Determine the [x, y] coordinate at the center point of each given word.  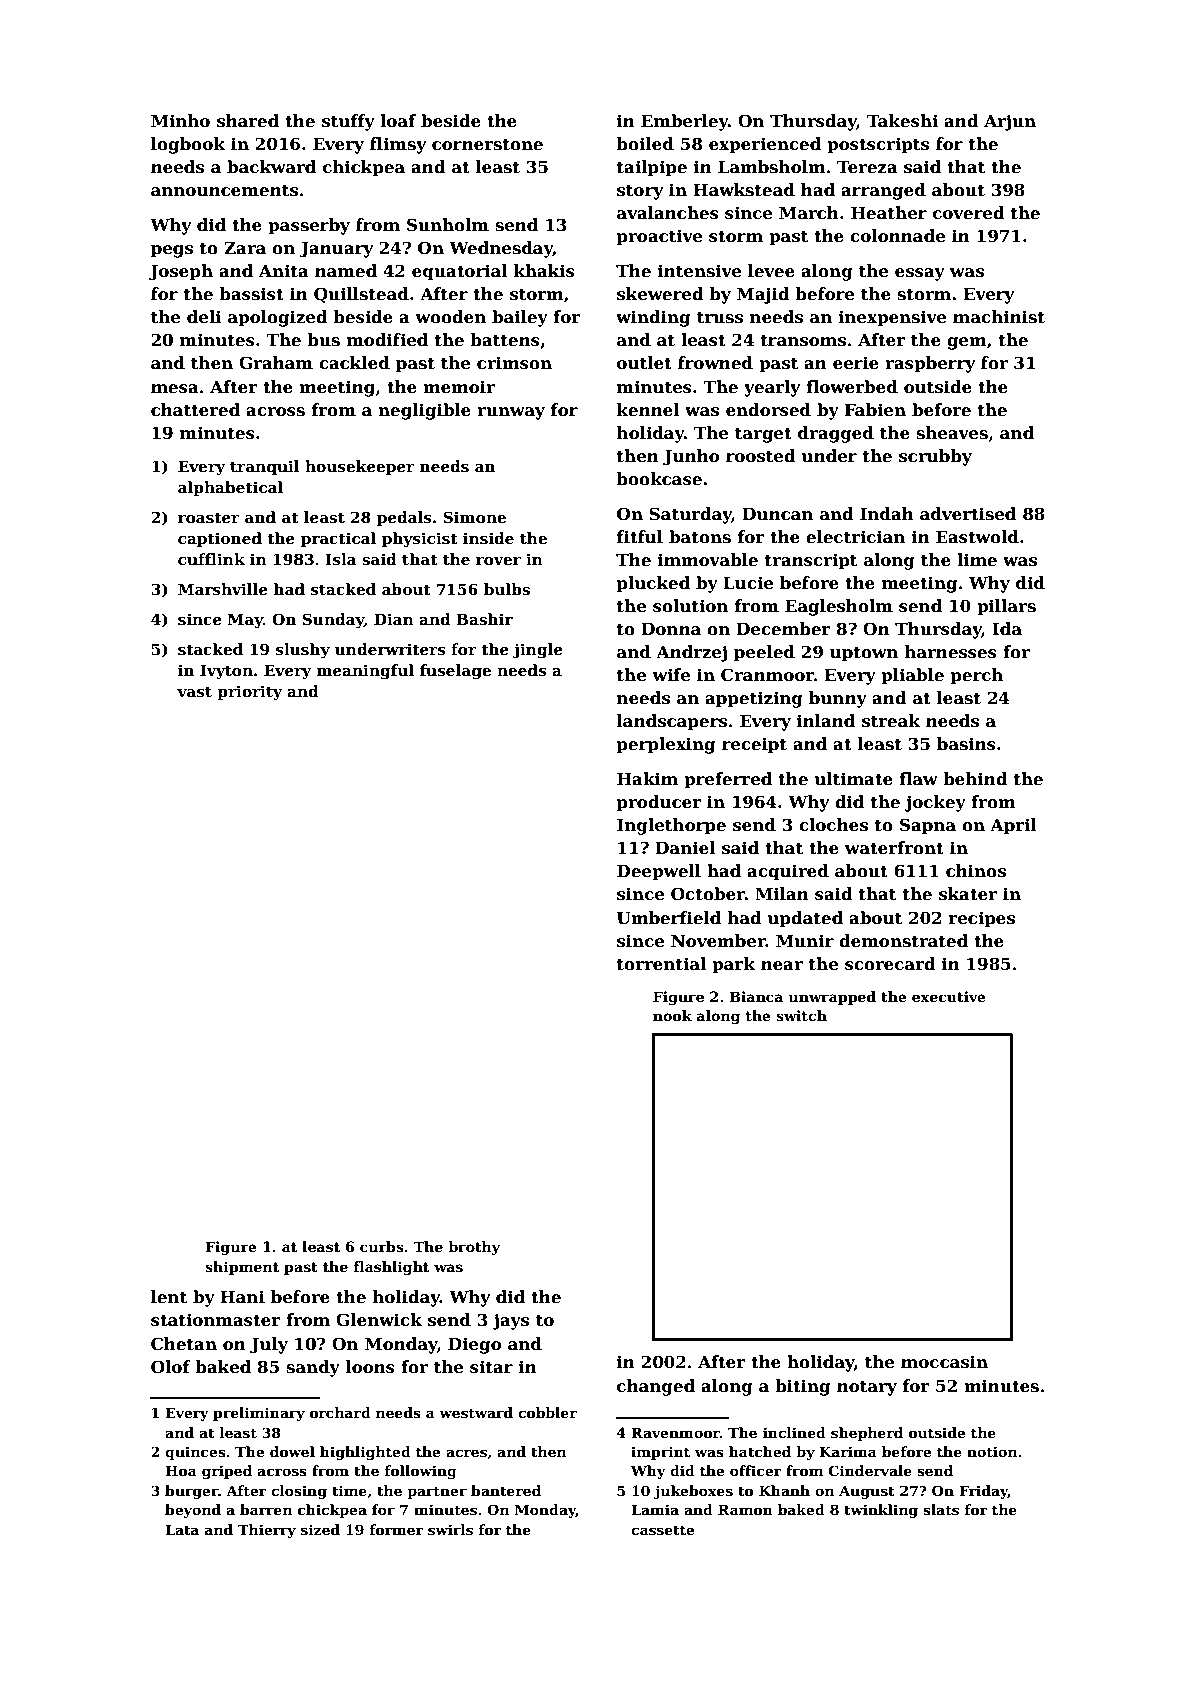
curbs [382, 1246]
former [397, 1529]
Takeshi [902, 121]
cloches [833, 825]
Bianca [756, 996]
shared [248, 121]
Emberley [684, 122]
